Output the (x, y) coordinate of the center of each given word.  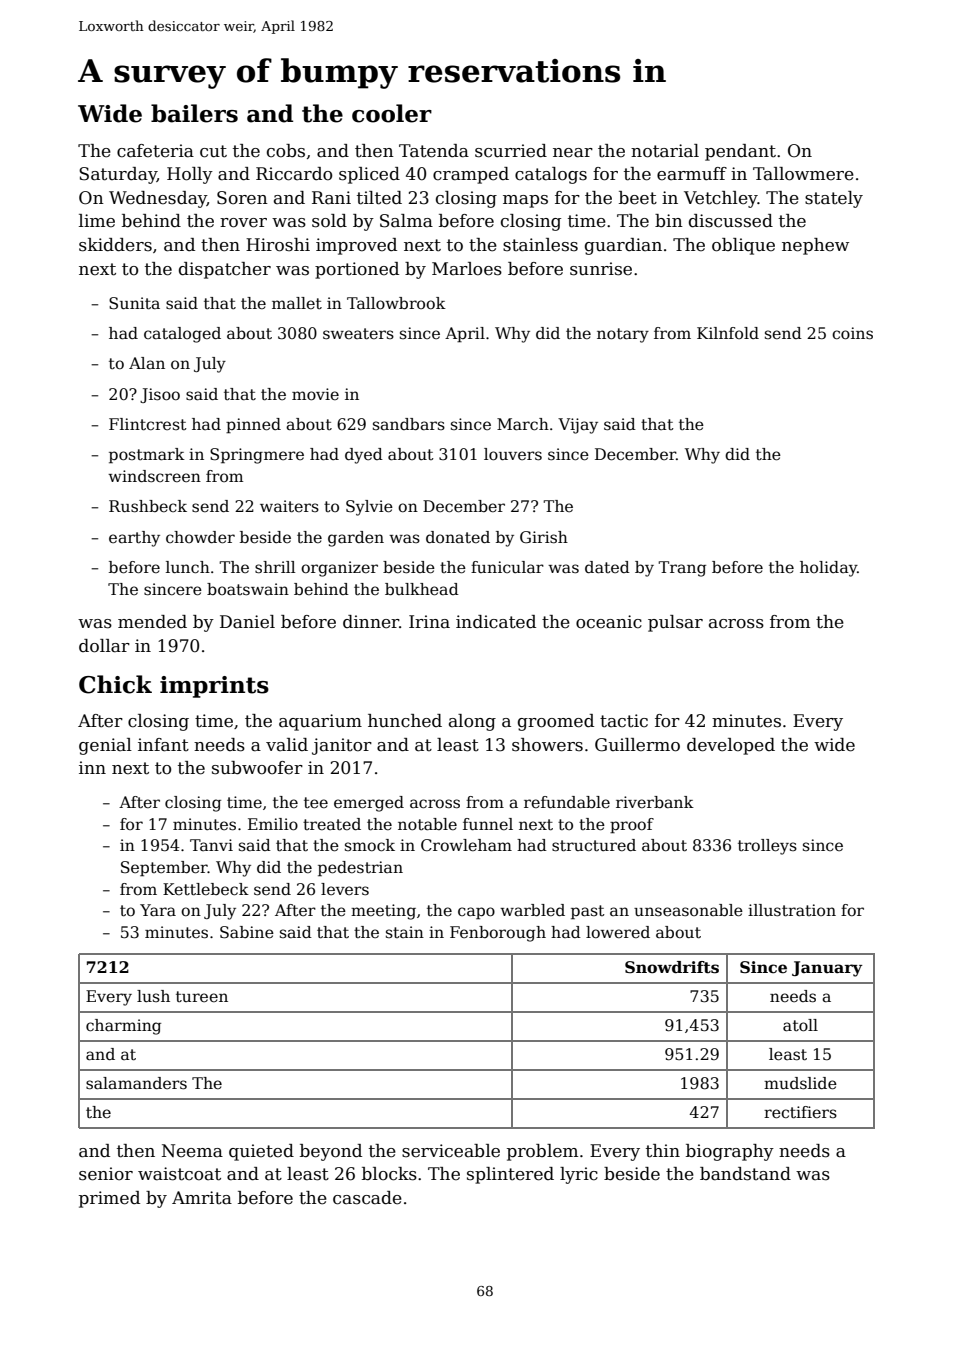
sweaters (358, 334)
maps (525, 201)
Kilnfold (728, 333)
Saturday (118, 175)
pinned (253, 426)
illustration (792, 910)
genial (105, 746)
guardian (623, 246)
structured (594, 845)
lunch (188, 567)
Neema (192, 1151)
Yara (158, 910)
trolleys (767, 847)
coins (852, 333)
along (472, 722)
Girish (544, 537)
